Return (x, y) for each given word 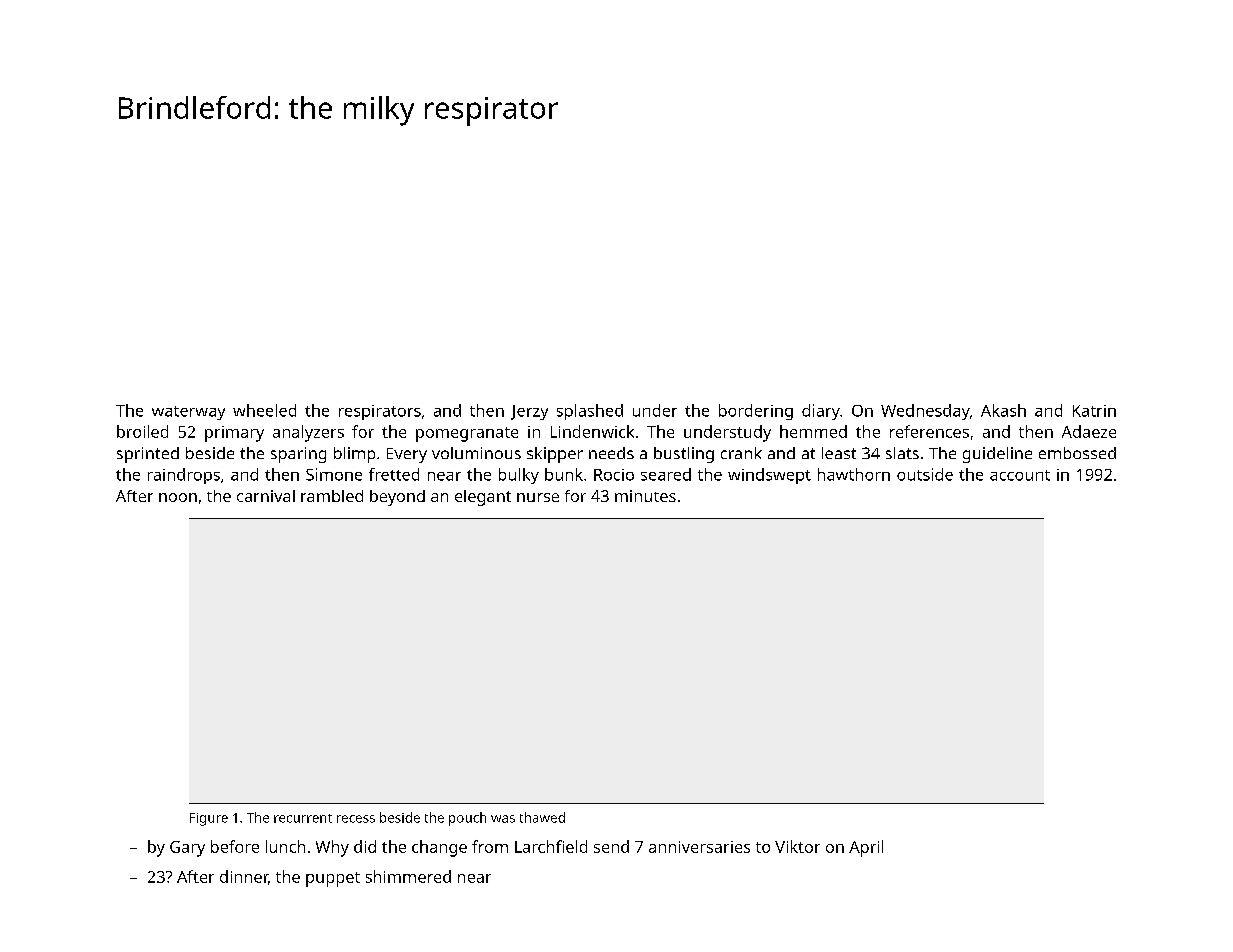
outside (925, 474)
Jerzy (529, 412)
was (503, 819)
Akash (1003, 410)
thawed (542, 817)
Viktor (797, 846)
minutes (645, 496)
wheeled (264, 410)
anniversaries (699, 847)
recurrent (303, 818)
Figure (209, 819)
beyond (397, 498)
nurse (538, 497)
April (866, 848)
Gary (187, 849)
